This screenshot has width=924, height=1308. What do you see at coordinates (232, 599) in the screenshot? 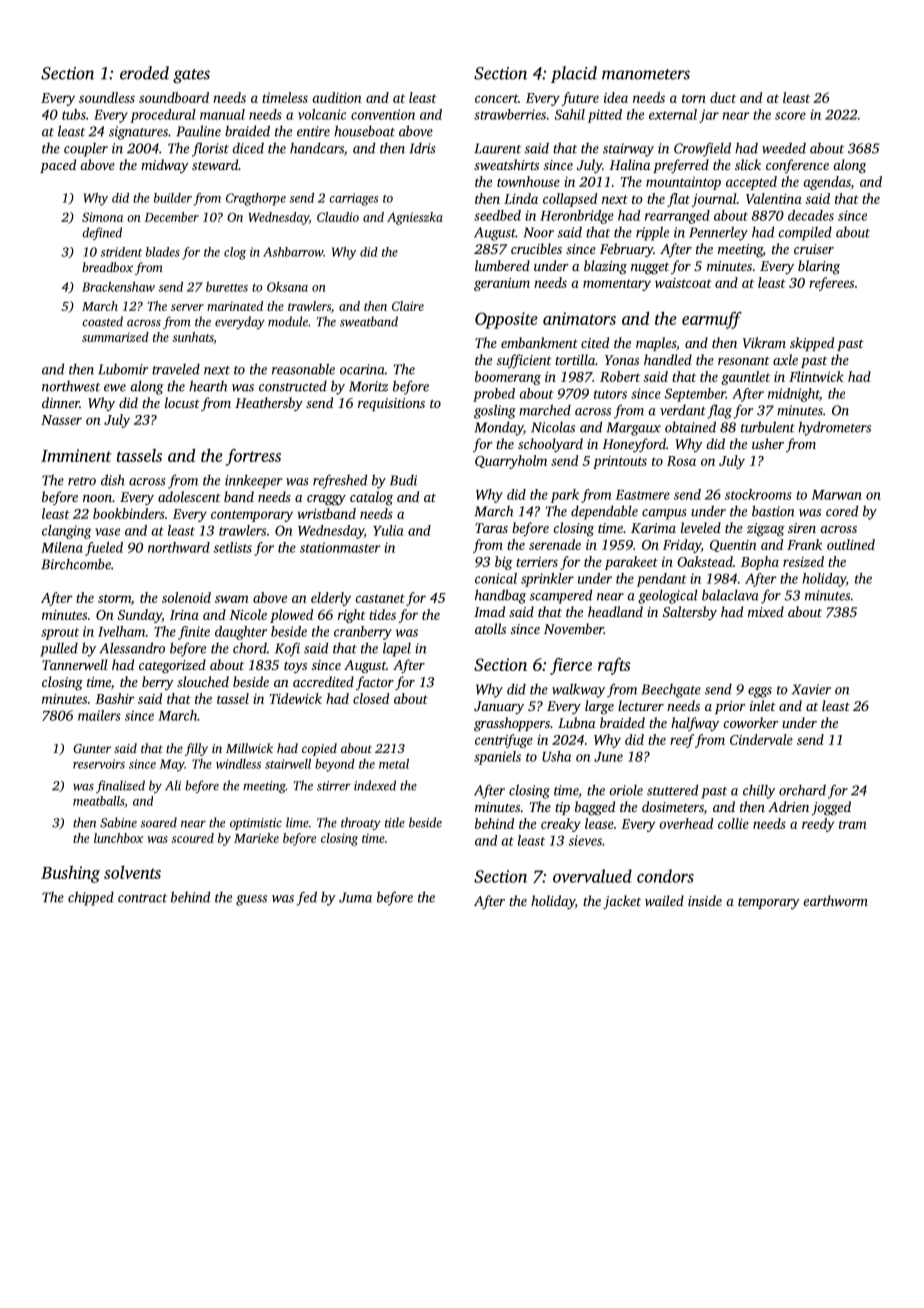
I see `swam` at bounding box center [232, 599].
